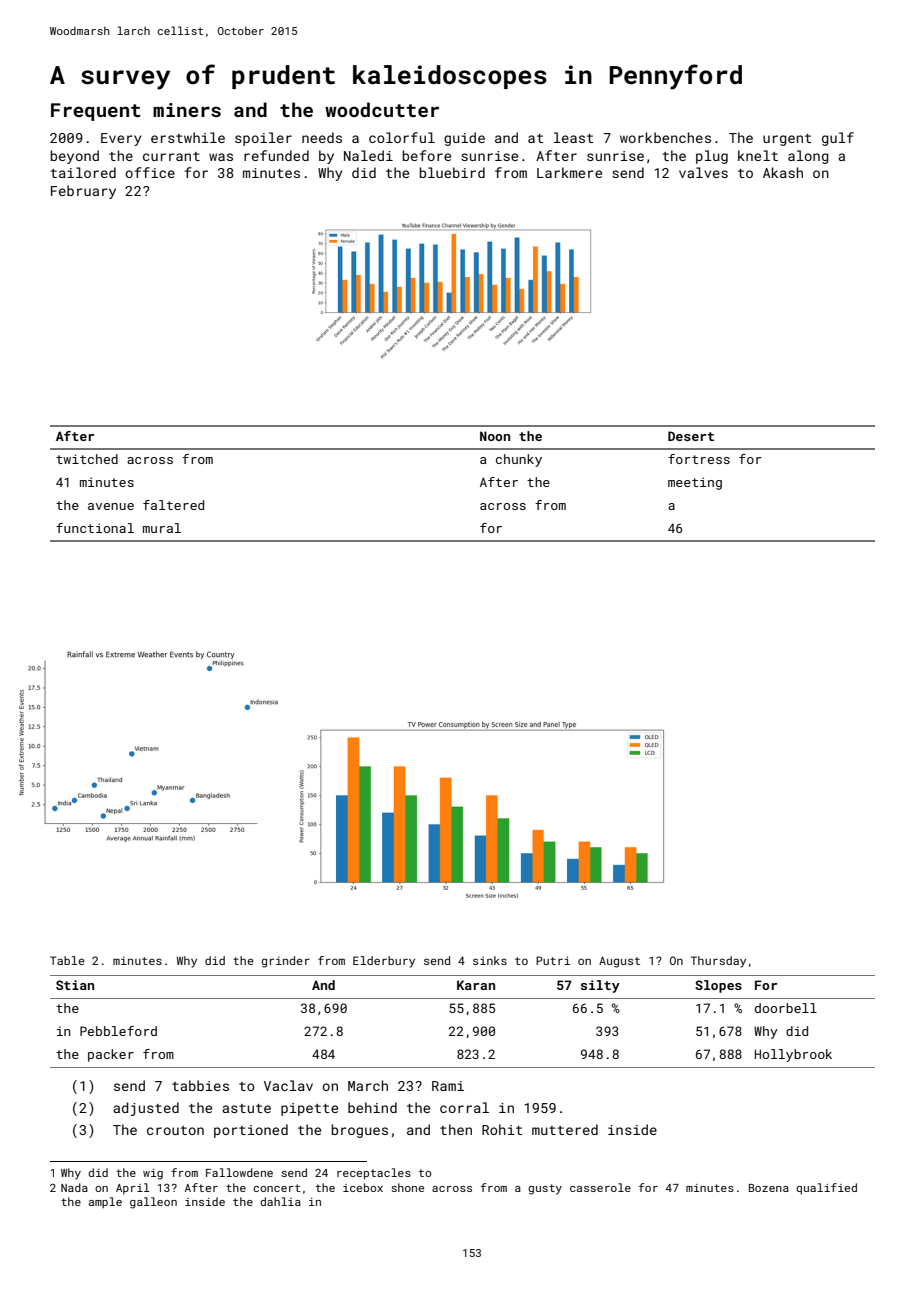  Describe the element at coordinates (695, 483) in the screenshot. I see `meeting` at that location.
